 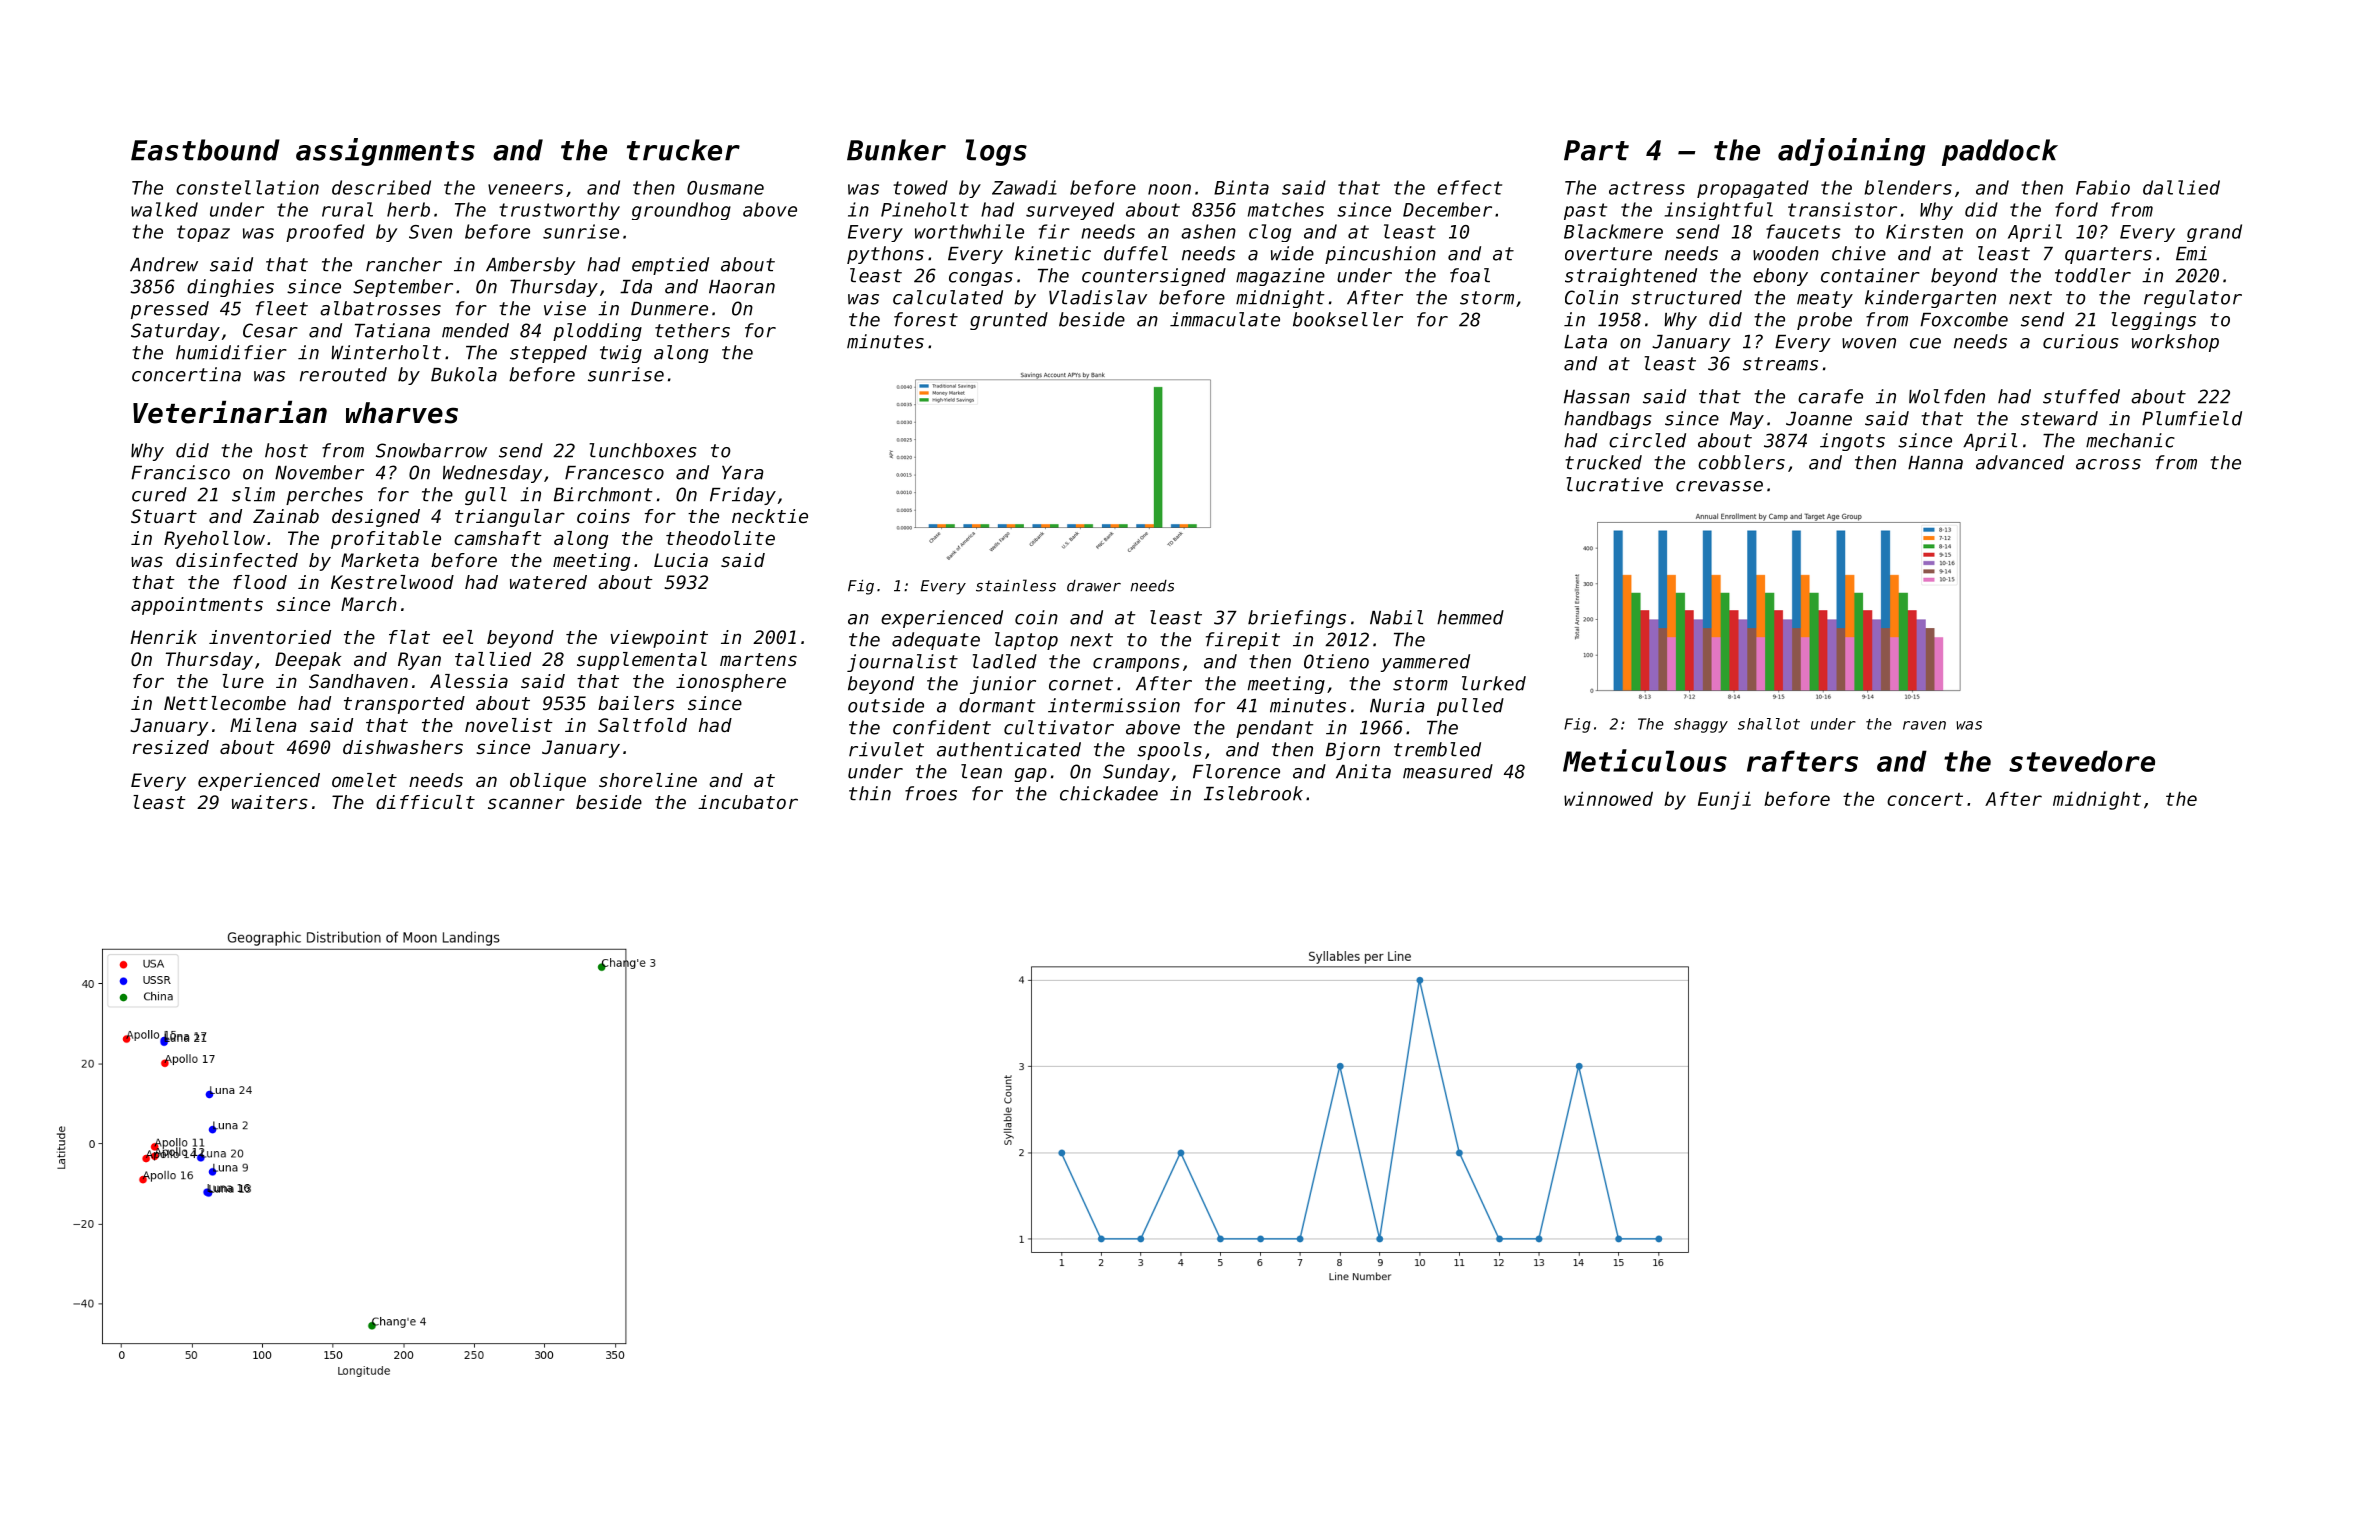 I want to click on tethers, so click(x=692, y=330).
